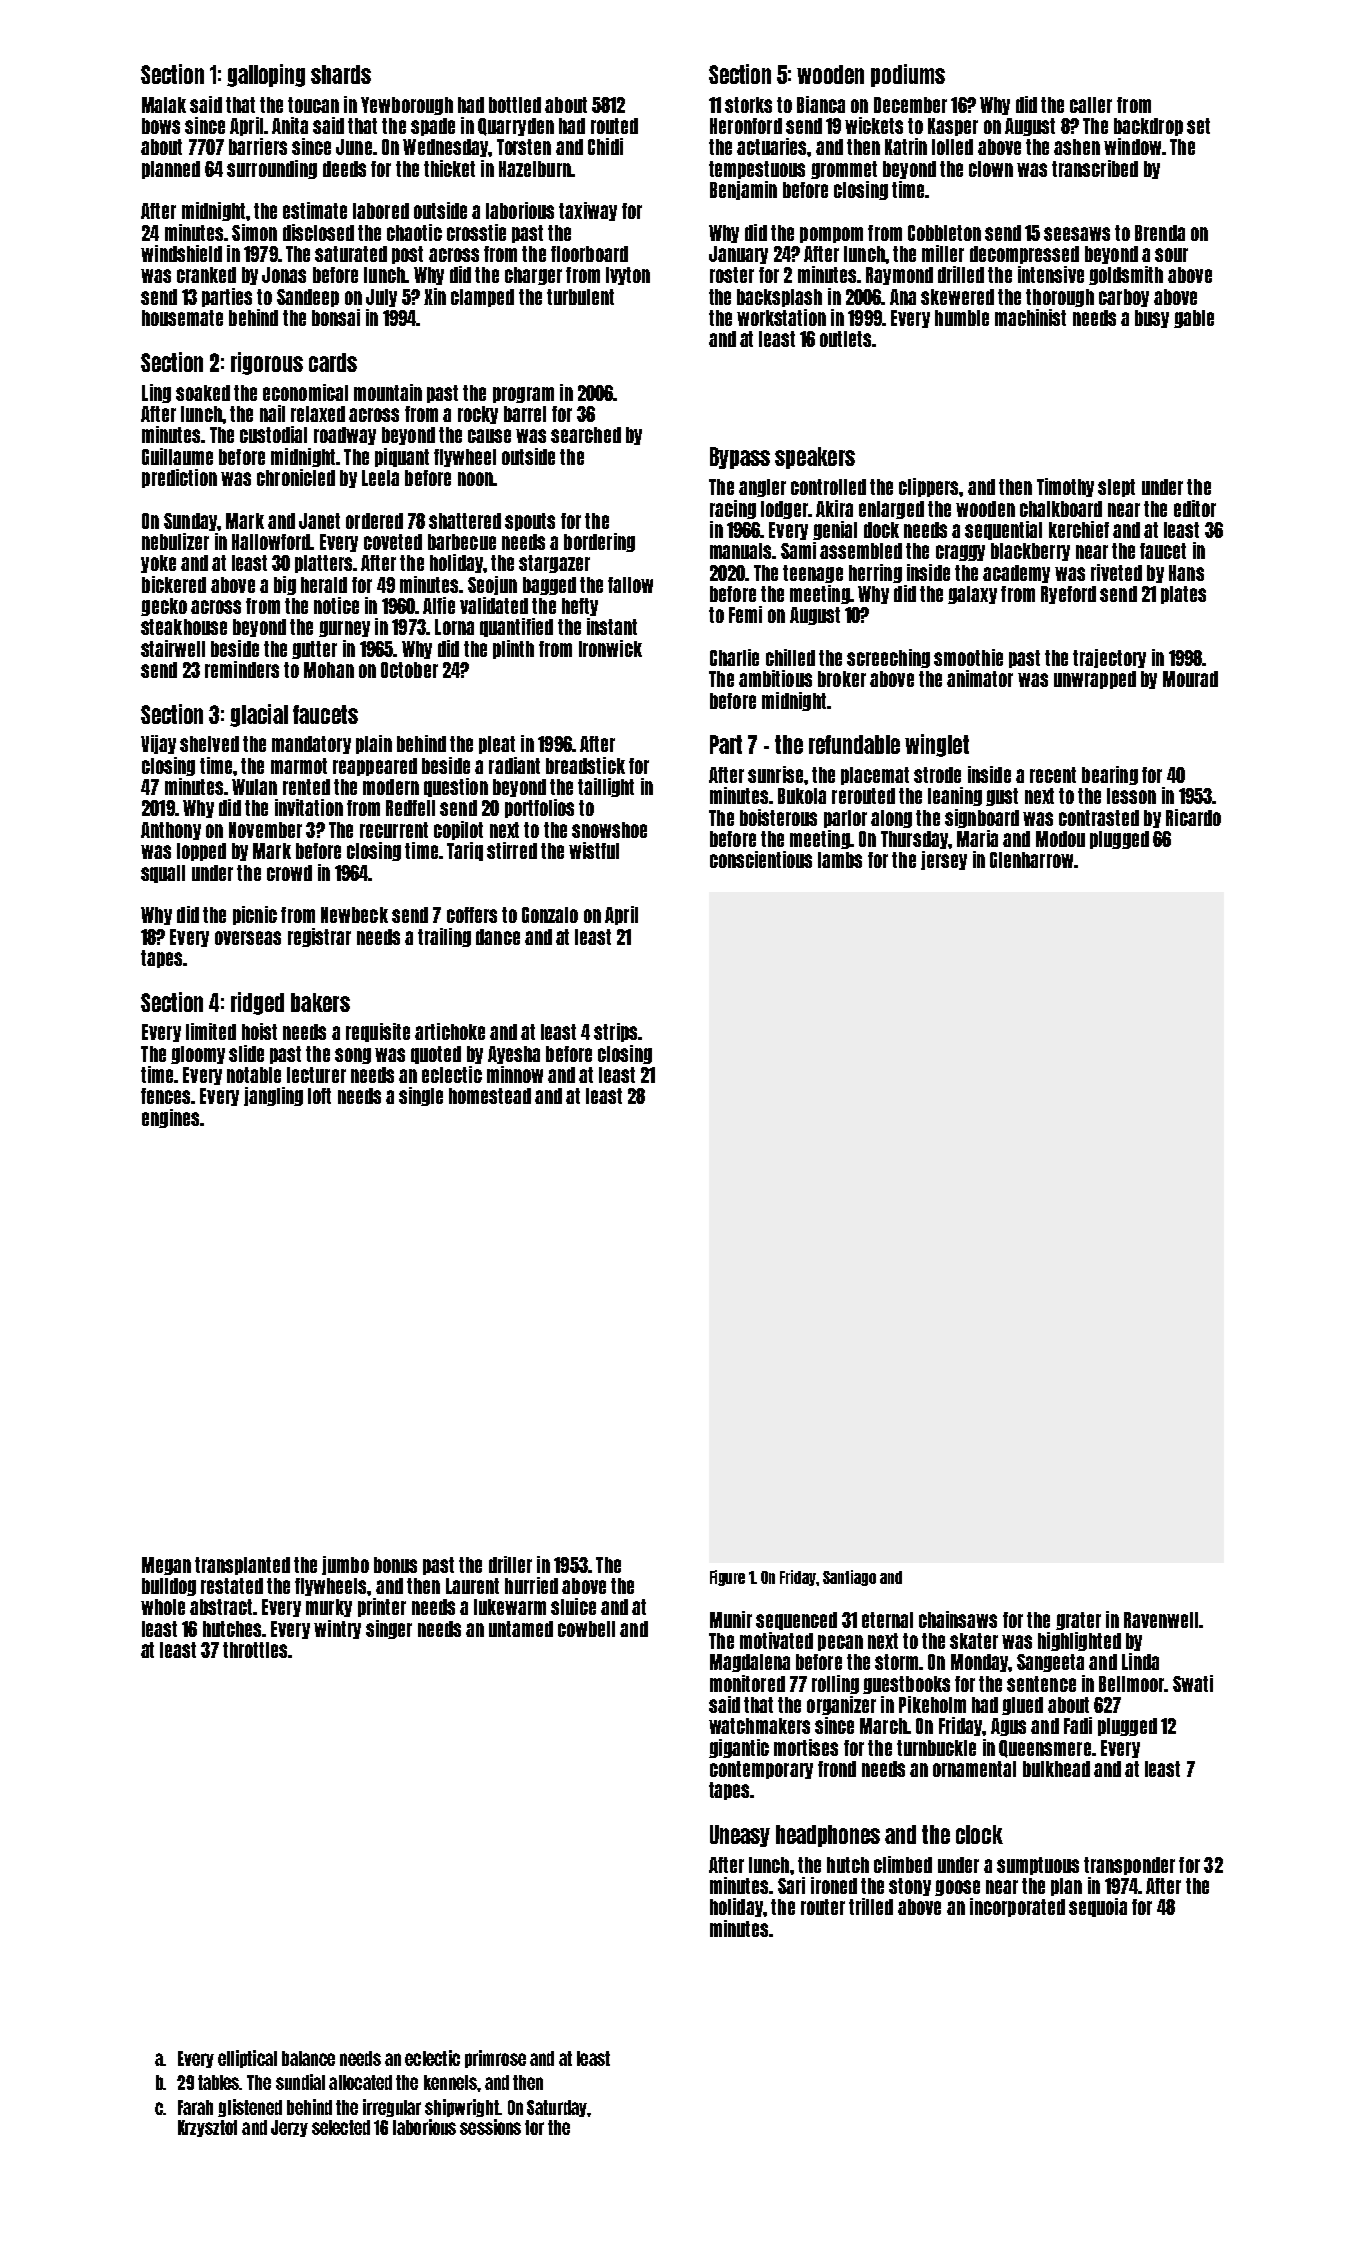  I want to click on elliptical, so click(247, 2059).
